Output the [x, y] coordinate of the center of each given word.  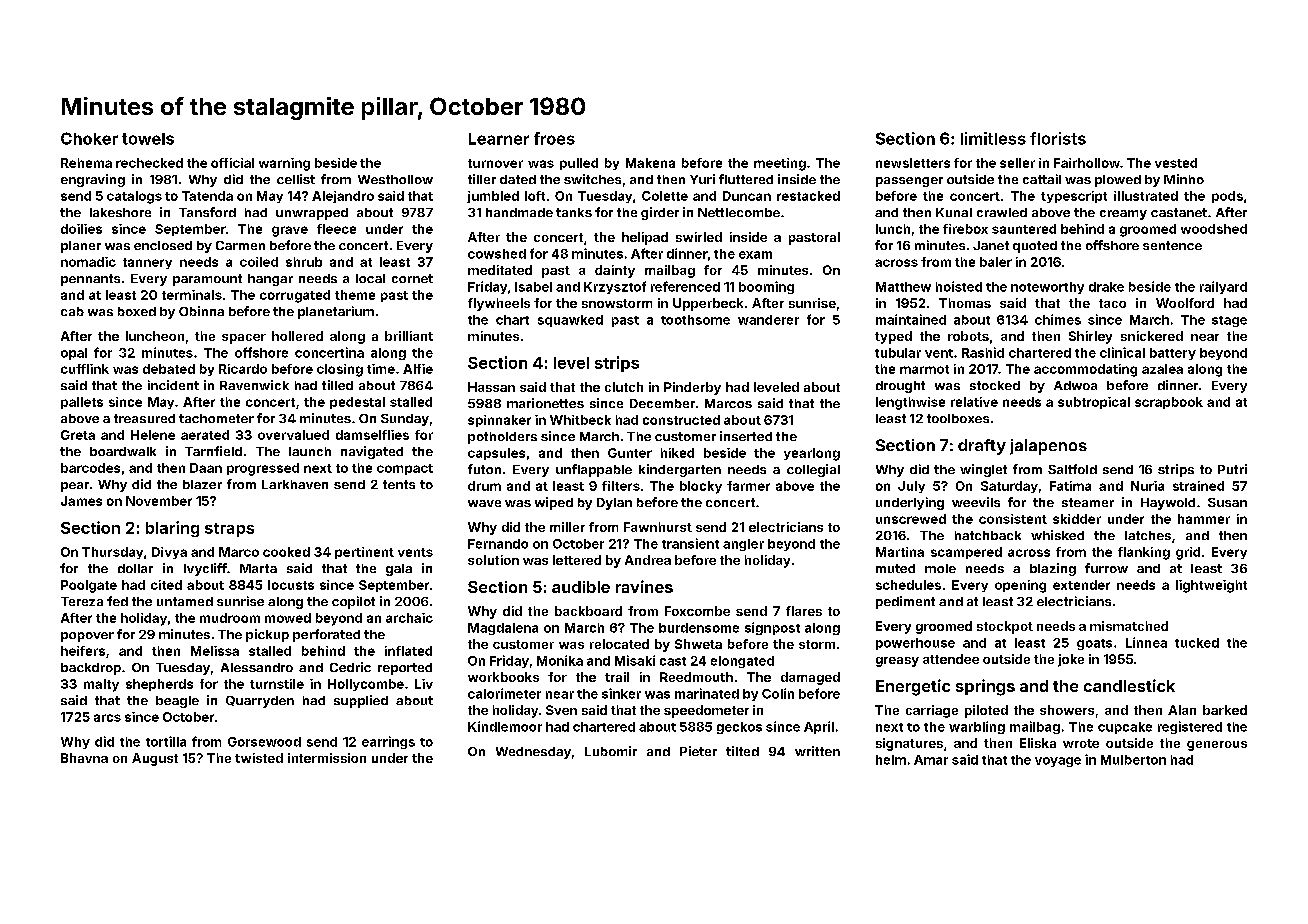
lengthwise [910, 403]
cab [72, 311]
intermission [327, 758]
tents [399, 484]
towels [148, 139]
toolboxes [958, 418]
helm [891, 760]
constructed [681, 420]
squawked [570, 321]
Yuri [702, 179]
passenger [909, 182]
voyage [1058, 762]
